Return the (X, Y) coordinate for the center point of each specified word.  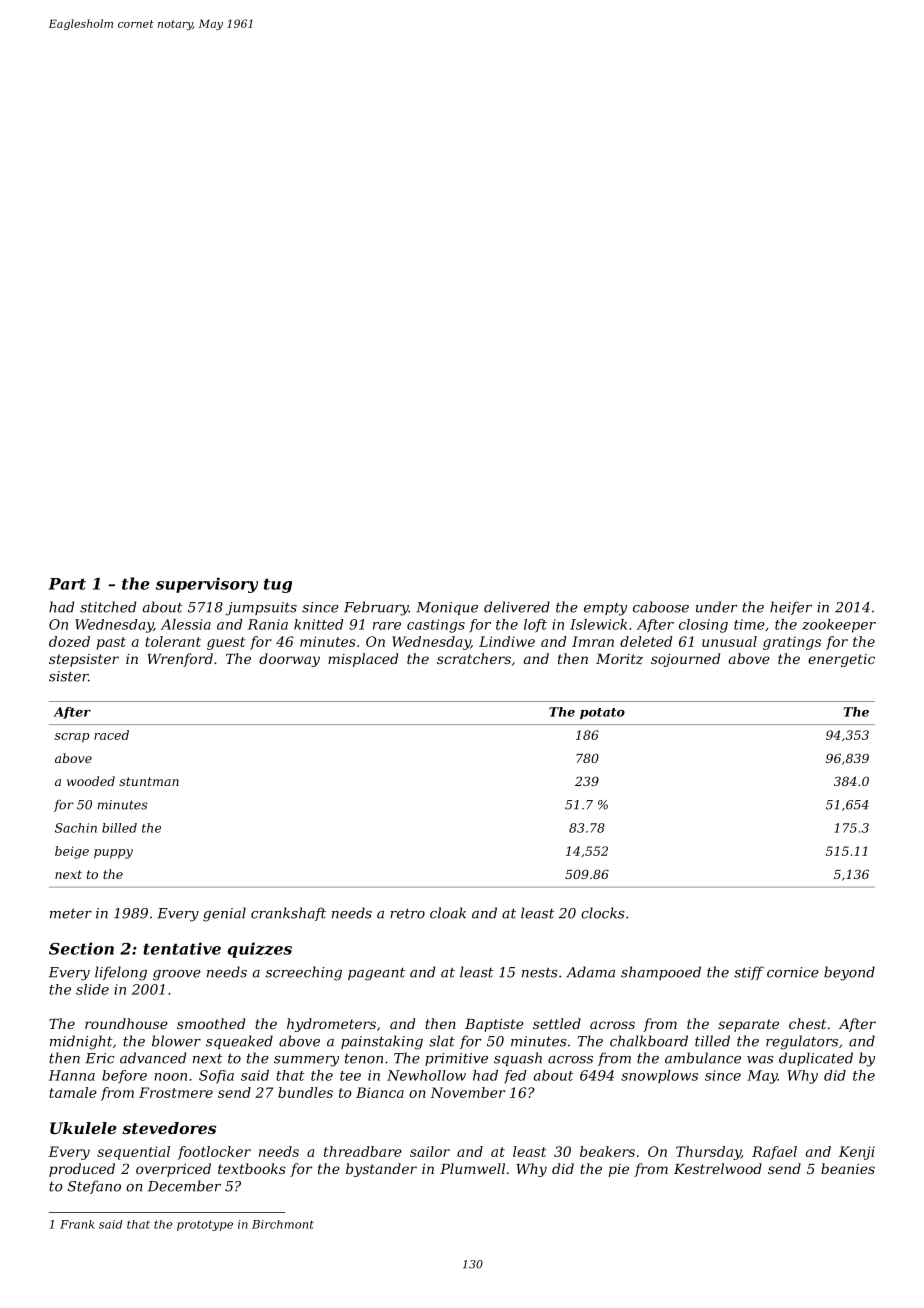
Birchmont (283, 1224)
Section (81, 948)
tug (278, 585)
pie (618, 1170)
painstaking (382, 1042)
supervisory (207, 585)
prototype (205, 1225)
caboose (661, 607)
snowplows (659, 1077)
